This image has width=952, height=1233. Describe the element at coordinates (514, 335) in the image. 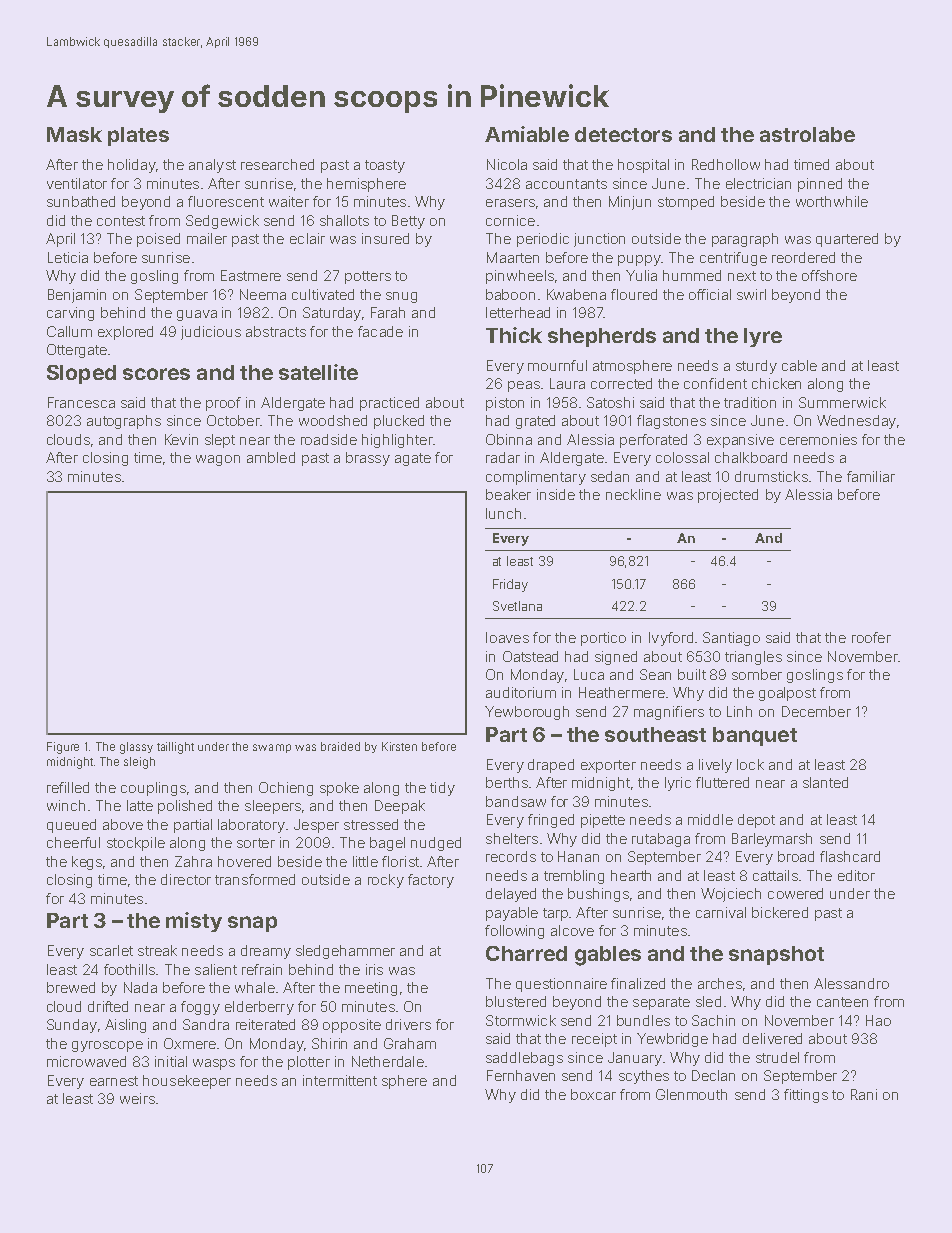

I see `Thick` at that location.
